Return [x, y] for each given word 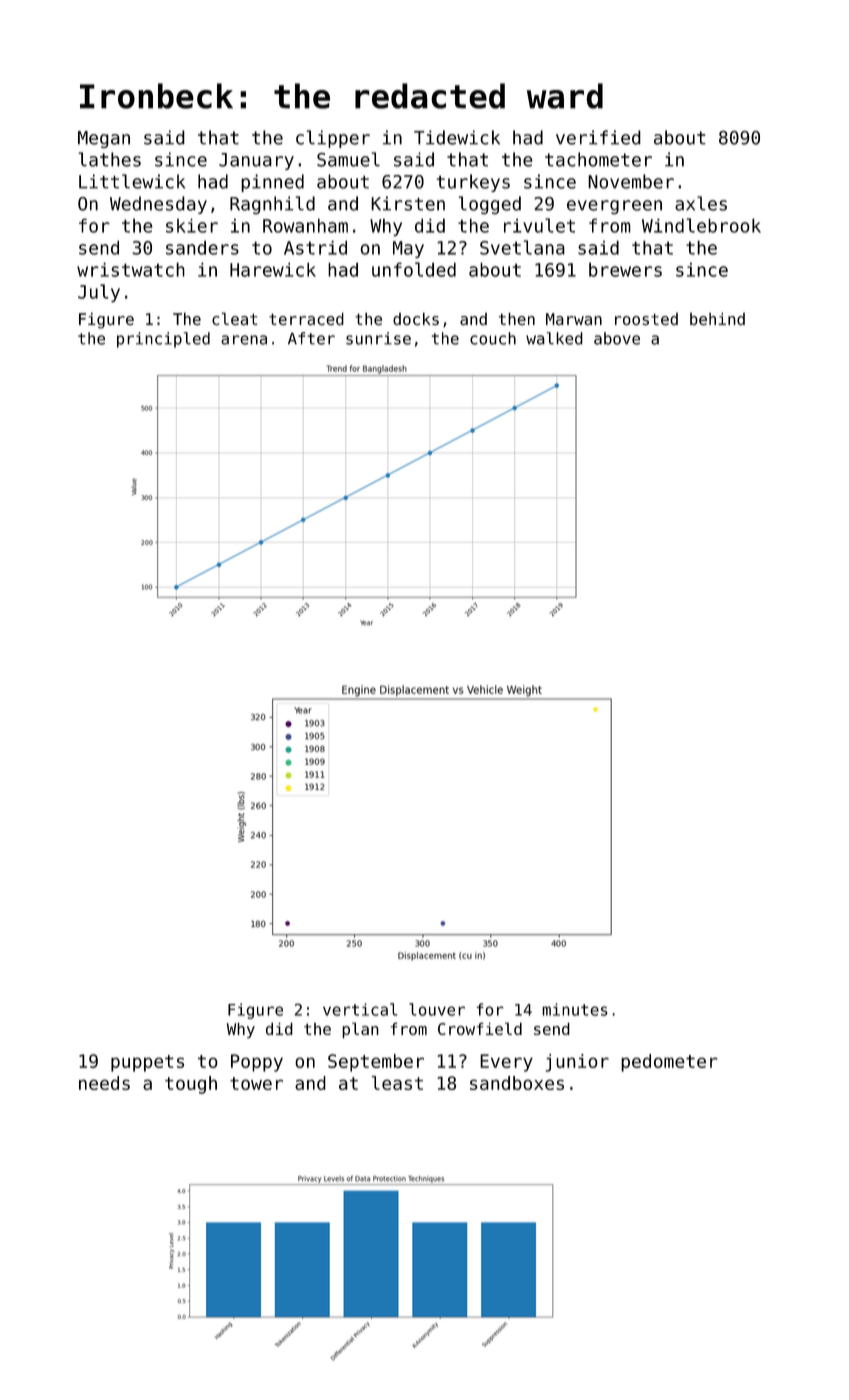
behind [717, 319]
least [397, 1083]
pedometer [669, 1063]
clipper [333, 139]
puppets [147, 1063]
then [517, 318]
